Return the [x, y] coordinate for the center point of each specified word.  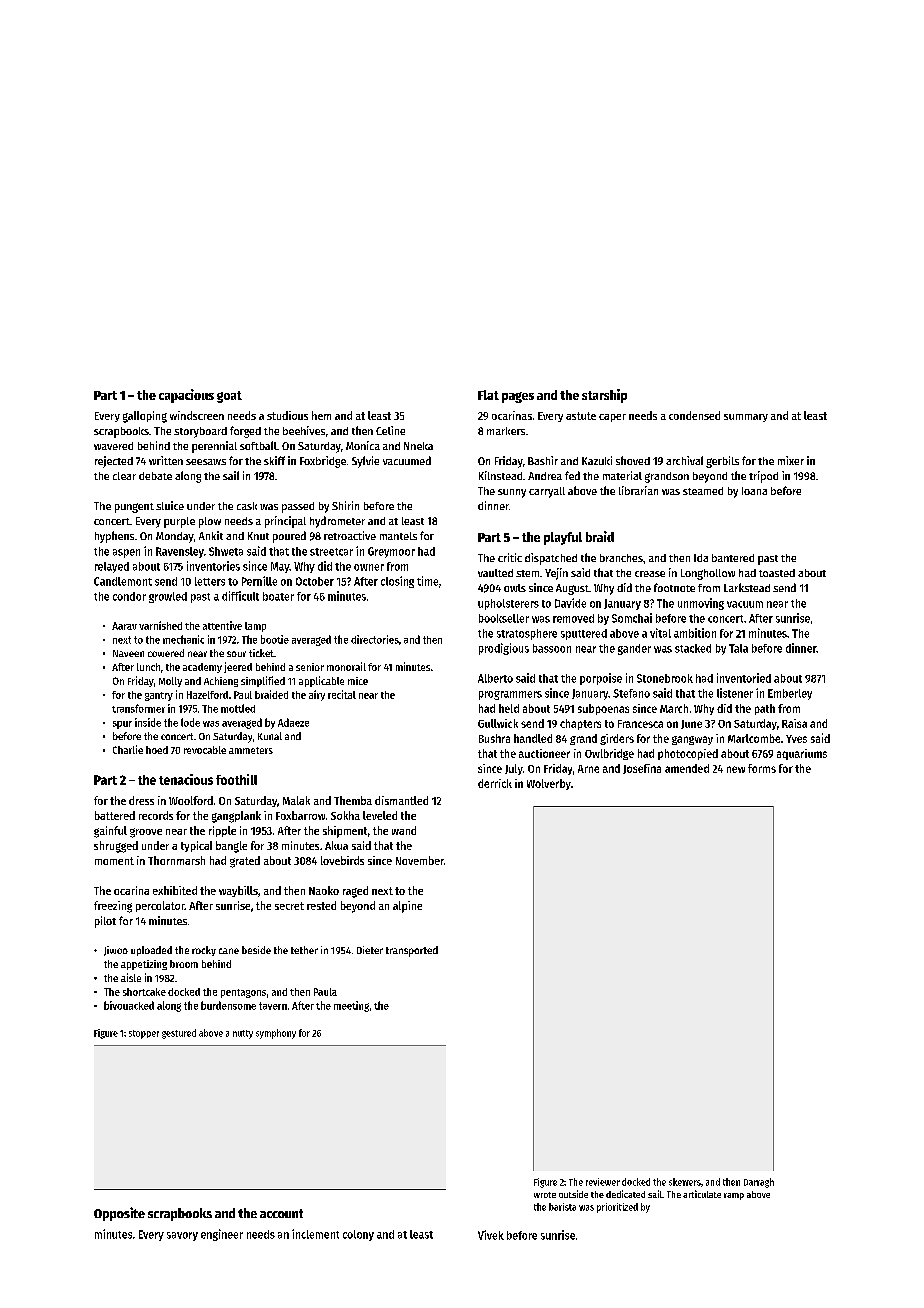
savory [182, 1236]
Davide [570, 603]
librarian [638, 490]
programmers [510, 695]
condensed [694, 415]
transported [412, 951]
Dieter [370, 950]
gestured [179, 1034]
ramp [734, 1196]
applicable [321, 681]
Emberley [790, 694]
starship [604, 396]
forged [245, 432]
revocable [205, 750]
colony [358, 1235]
